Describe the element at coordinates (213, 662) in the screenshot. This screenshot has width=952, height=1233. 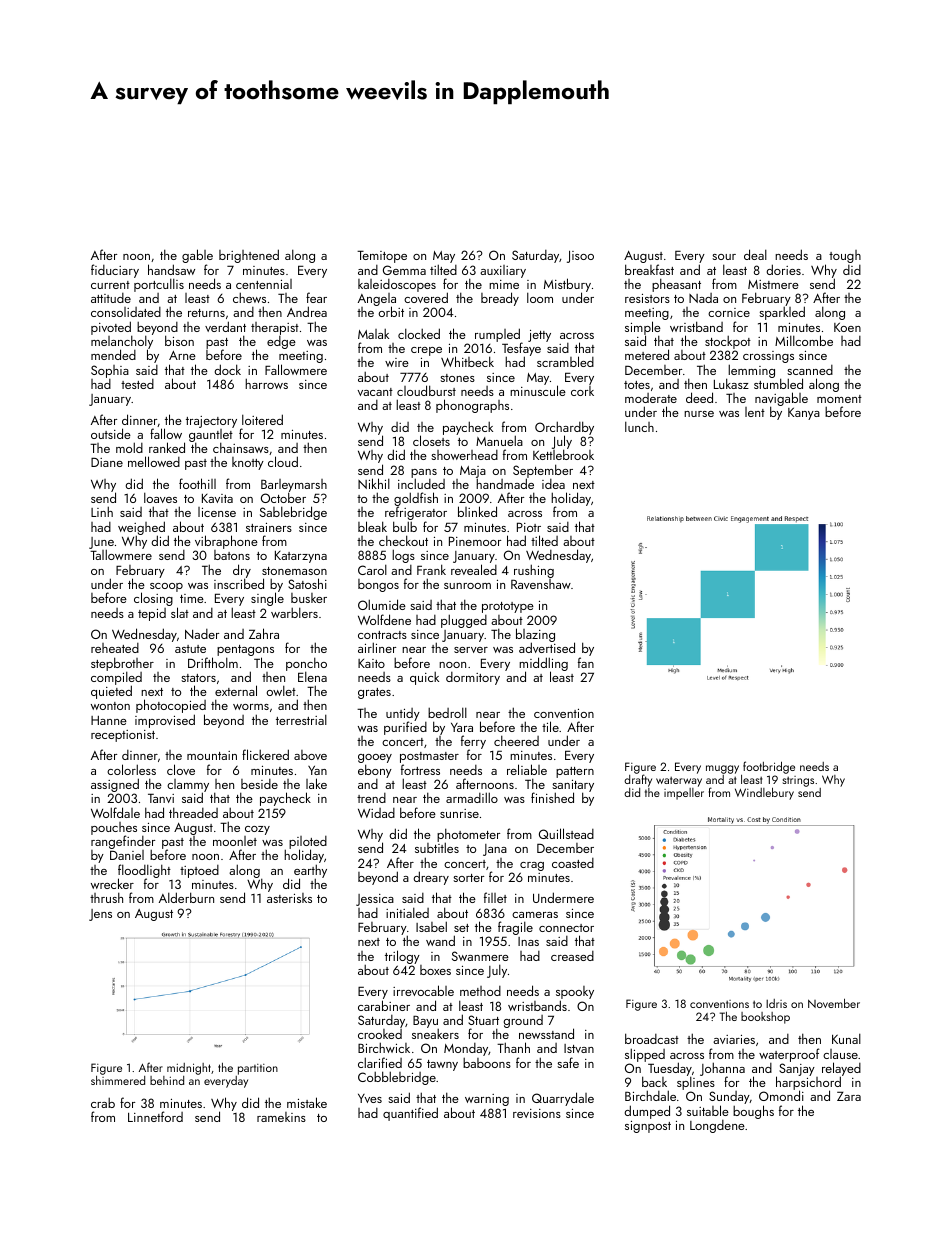
I see `Driftholm` at that location.
